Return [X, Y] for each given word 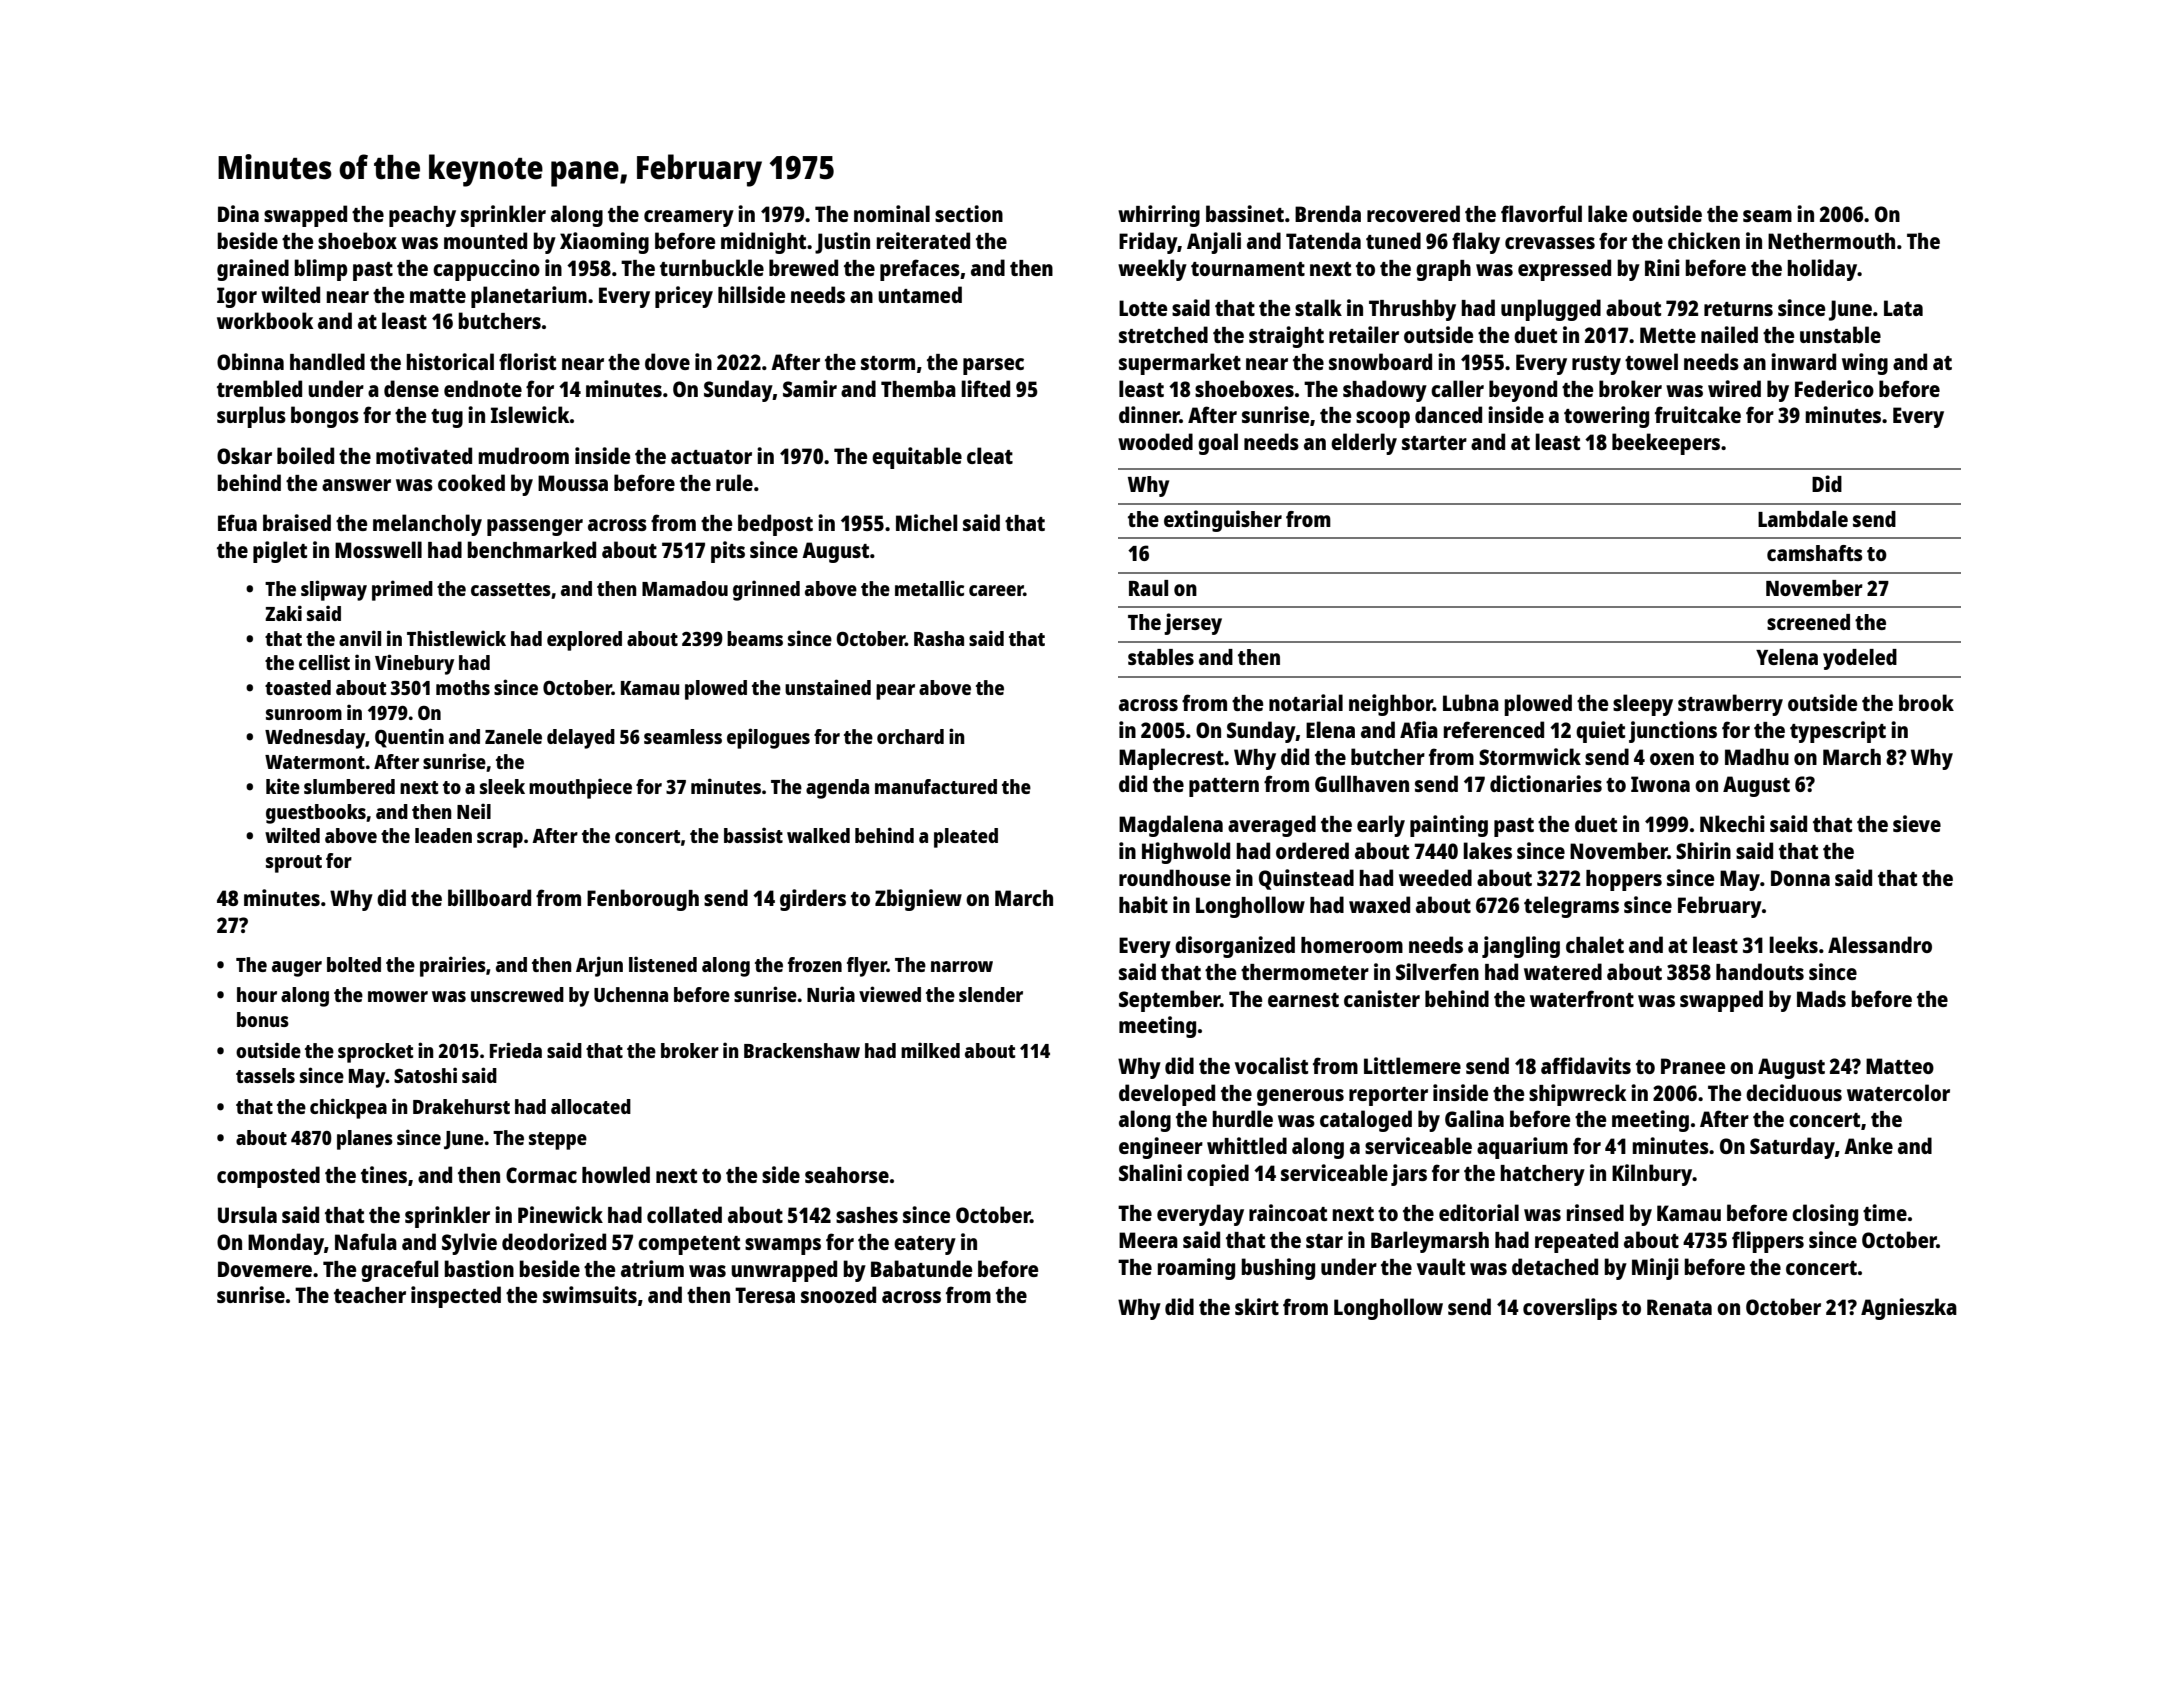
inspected [456, 1297]
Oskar [244, 455]
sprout [294, 864]
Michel [926, 522]
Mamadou [685, 588]
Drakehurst [461, 1106]
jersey [1193, 624]
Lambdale [1803, 519]
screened [1808, 622]
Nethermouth [1831, 241]
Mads [1821, 998]
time [1885, 1212]
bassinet [1245, 213]
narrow [962, 966]
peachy [422, 216]
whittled [1247, 1145]
